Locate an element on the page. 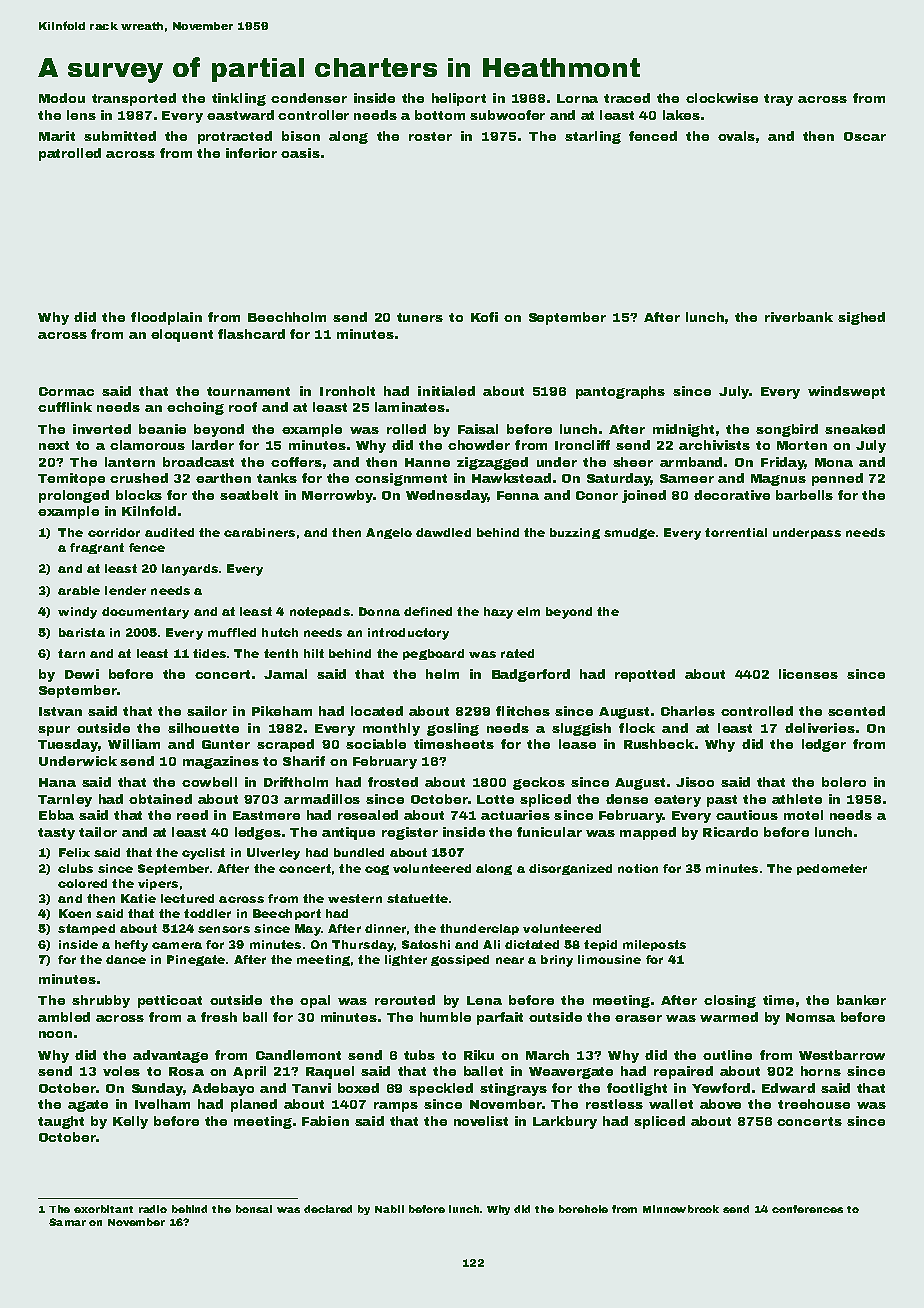 The width and height of the document is (924, 1308). Oscar is located at coordinates (865, 136).
